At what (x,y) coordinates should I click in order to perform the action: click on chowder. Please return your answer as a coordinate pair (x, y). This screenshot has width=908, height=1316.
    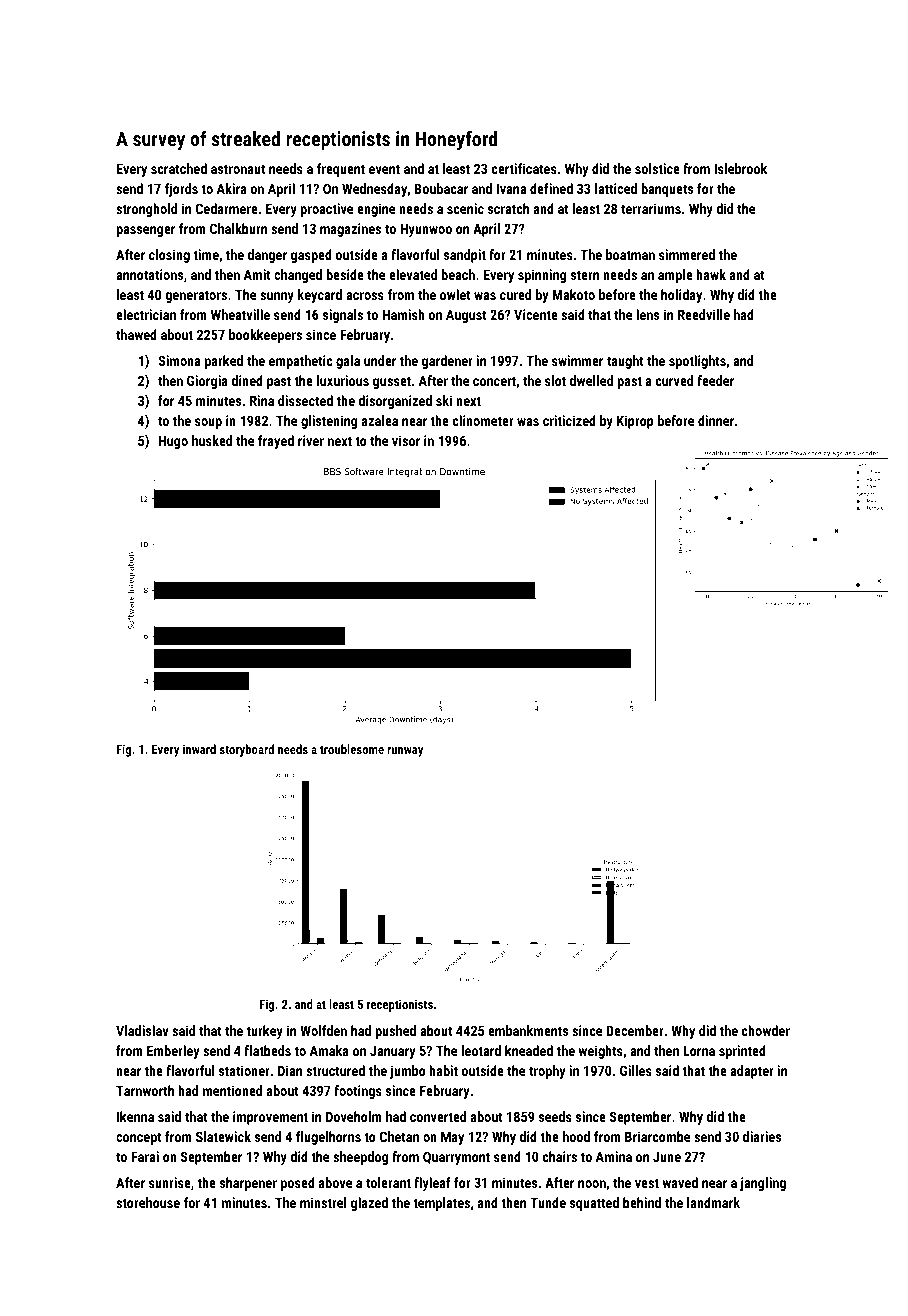
    Looking at the image, I should click on (766, 1030).
